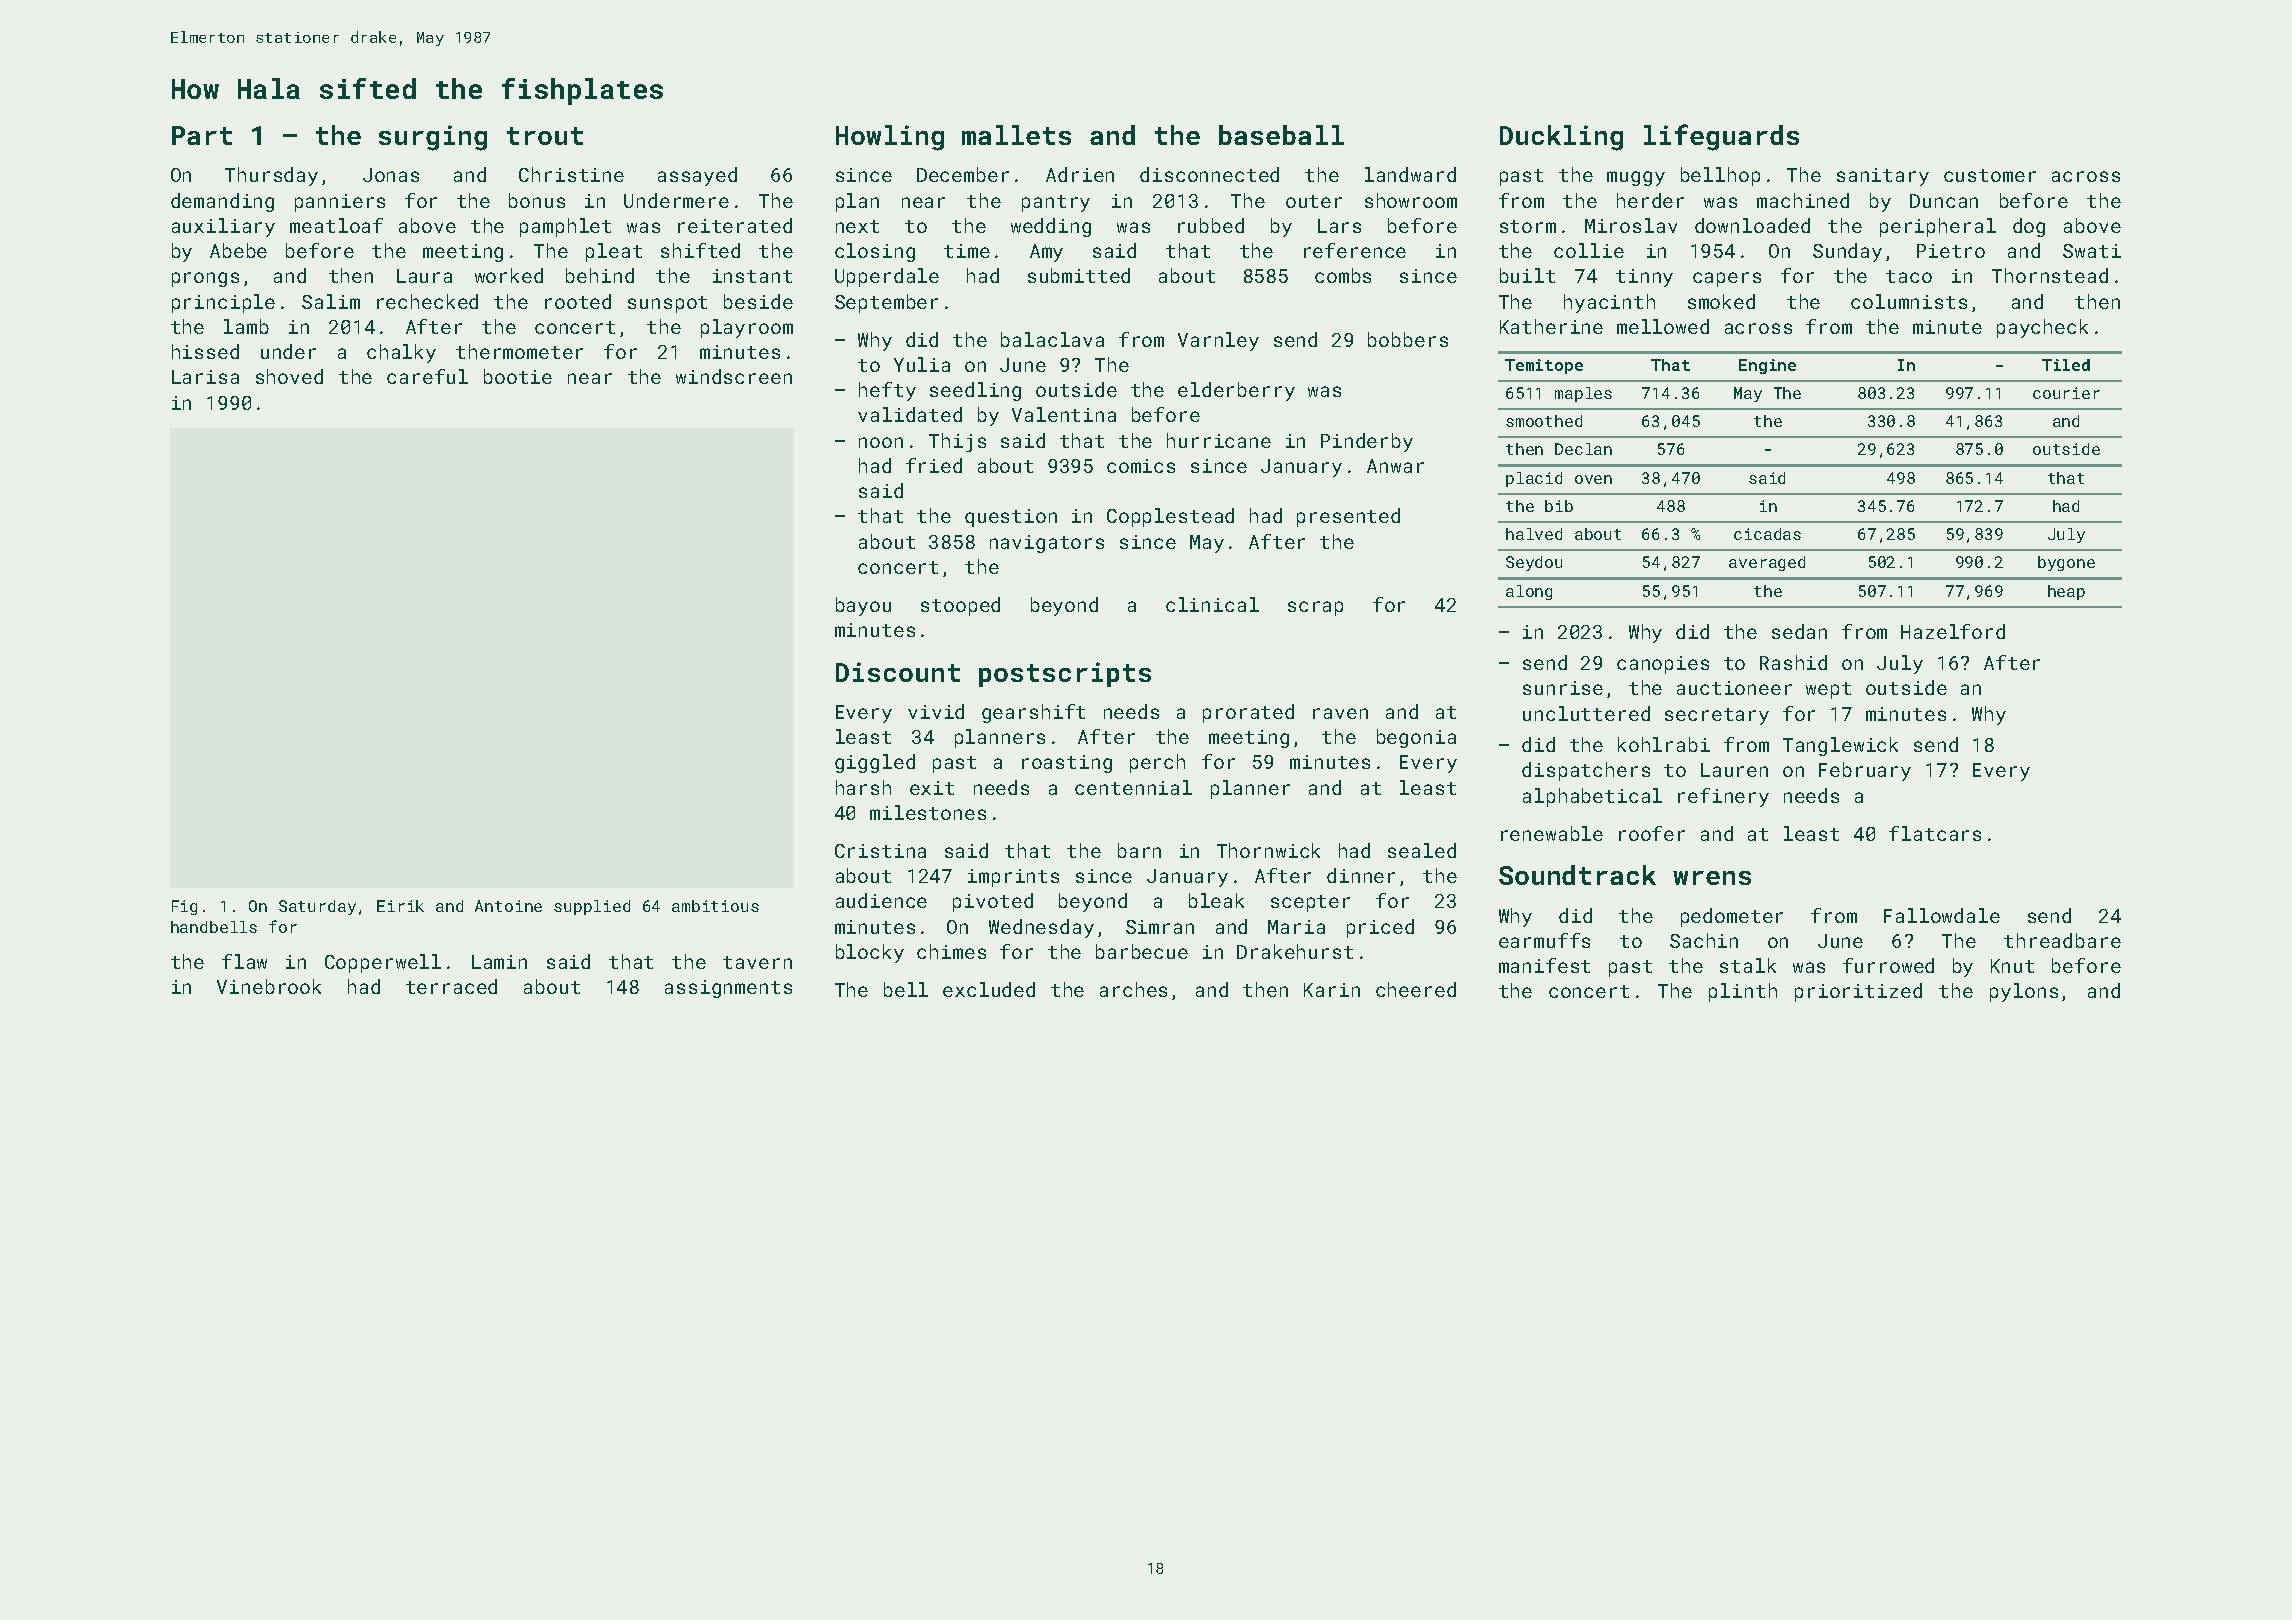 The width and height of the screenshot is (2292, 1620). Describe the element at coordinates (451, 986) in the screenshot. I see `terraced` at that location.
